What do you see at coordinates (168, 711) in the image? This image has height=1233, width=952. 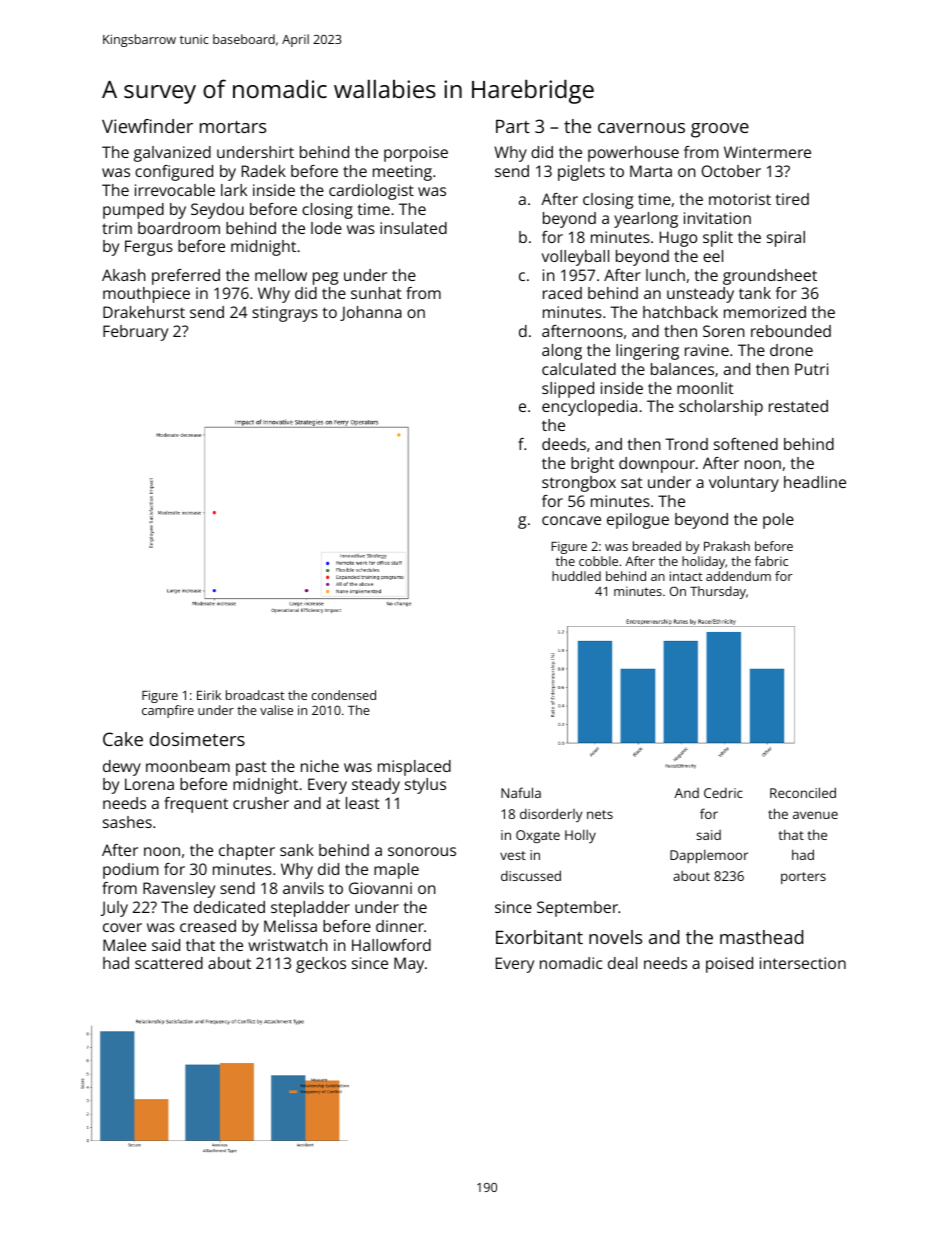 I see `campfire` at bounding box center [168, 711].
